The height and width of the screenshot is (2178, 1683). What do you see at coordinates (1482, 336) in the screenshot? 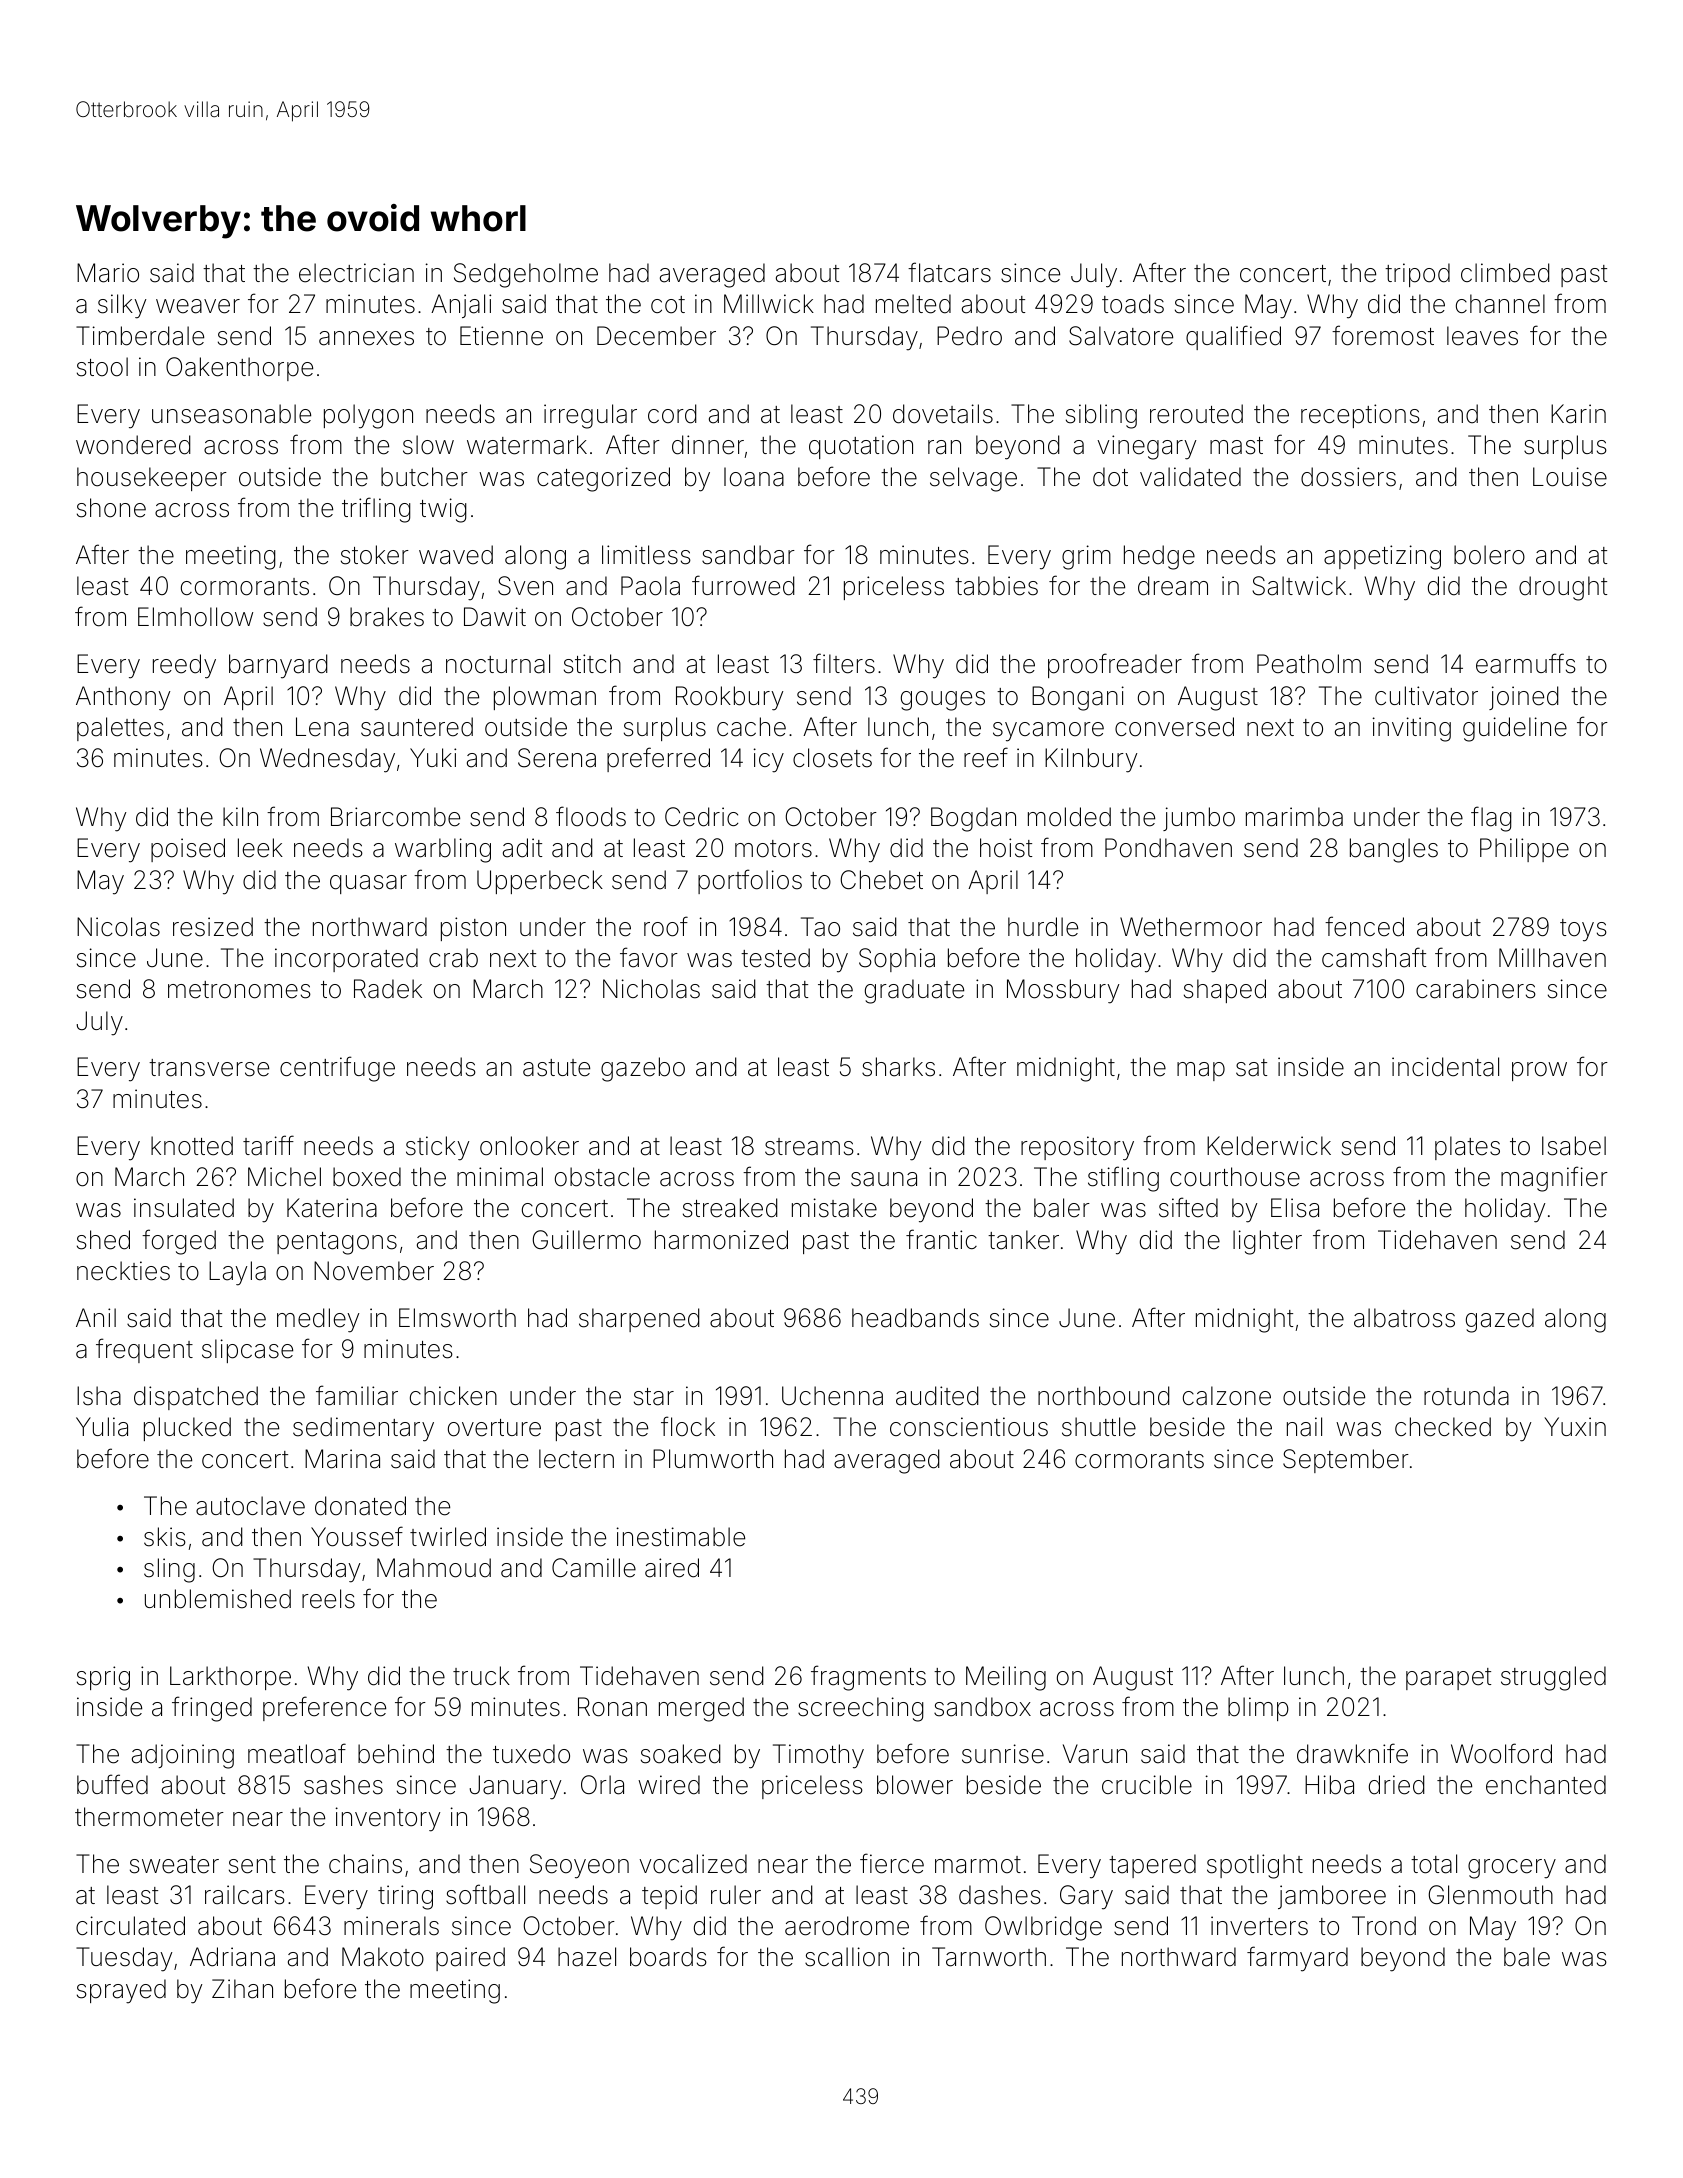
I see `leaves` at bounding box center [1482, 336].
